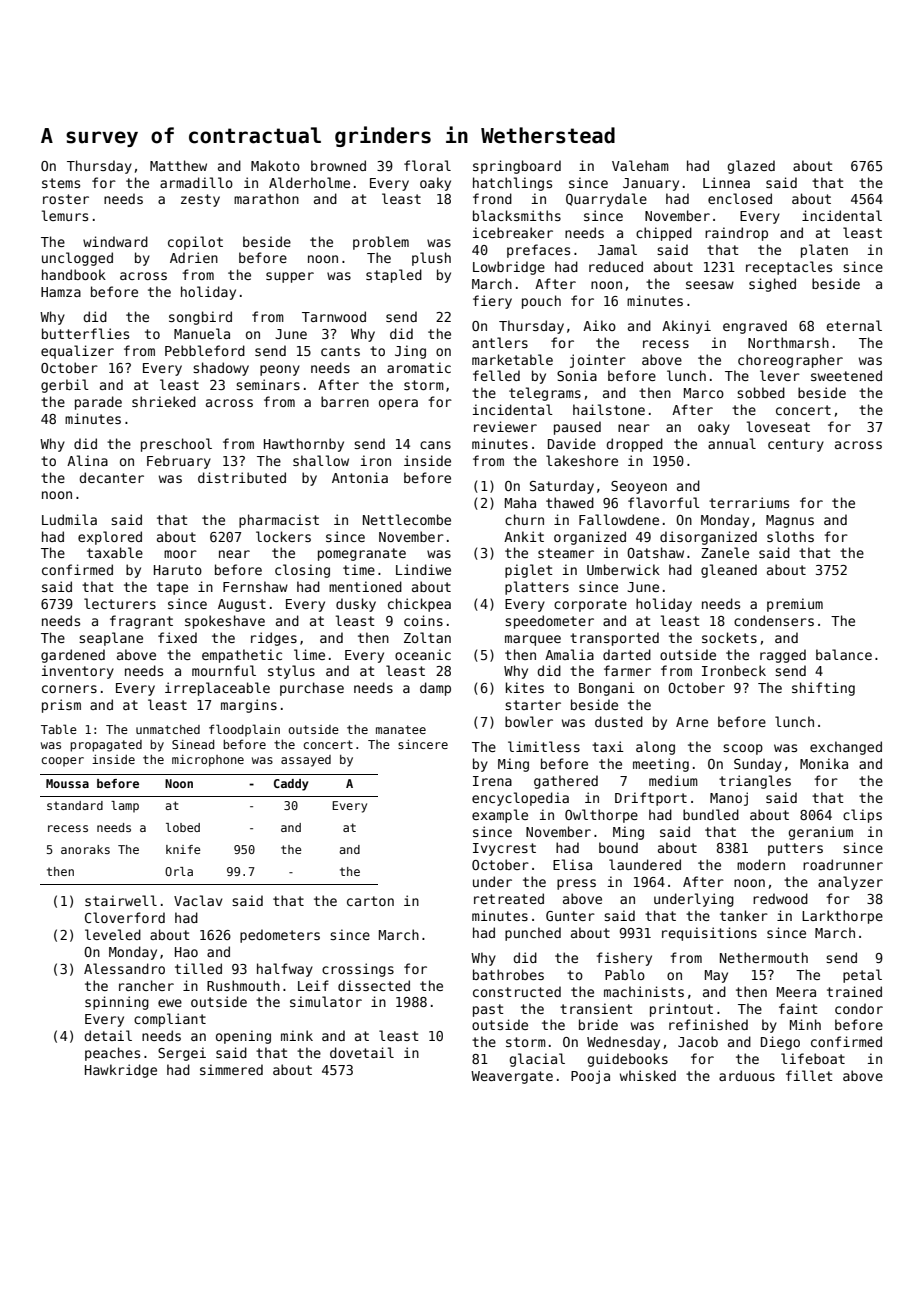 Image resolution: width=924 pixels, height=1308 pixels. Describe the element at coordinates (249, 706) in the screenshot. I see `margins` at that location.
